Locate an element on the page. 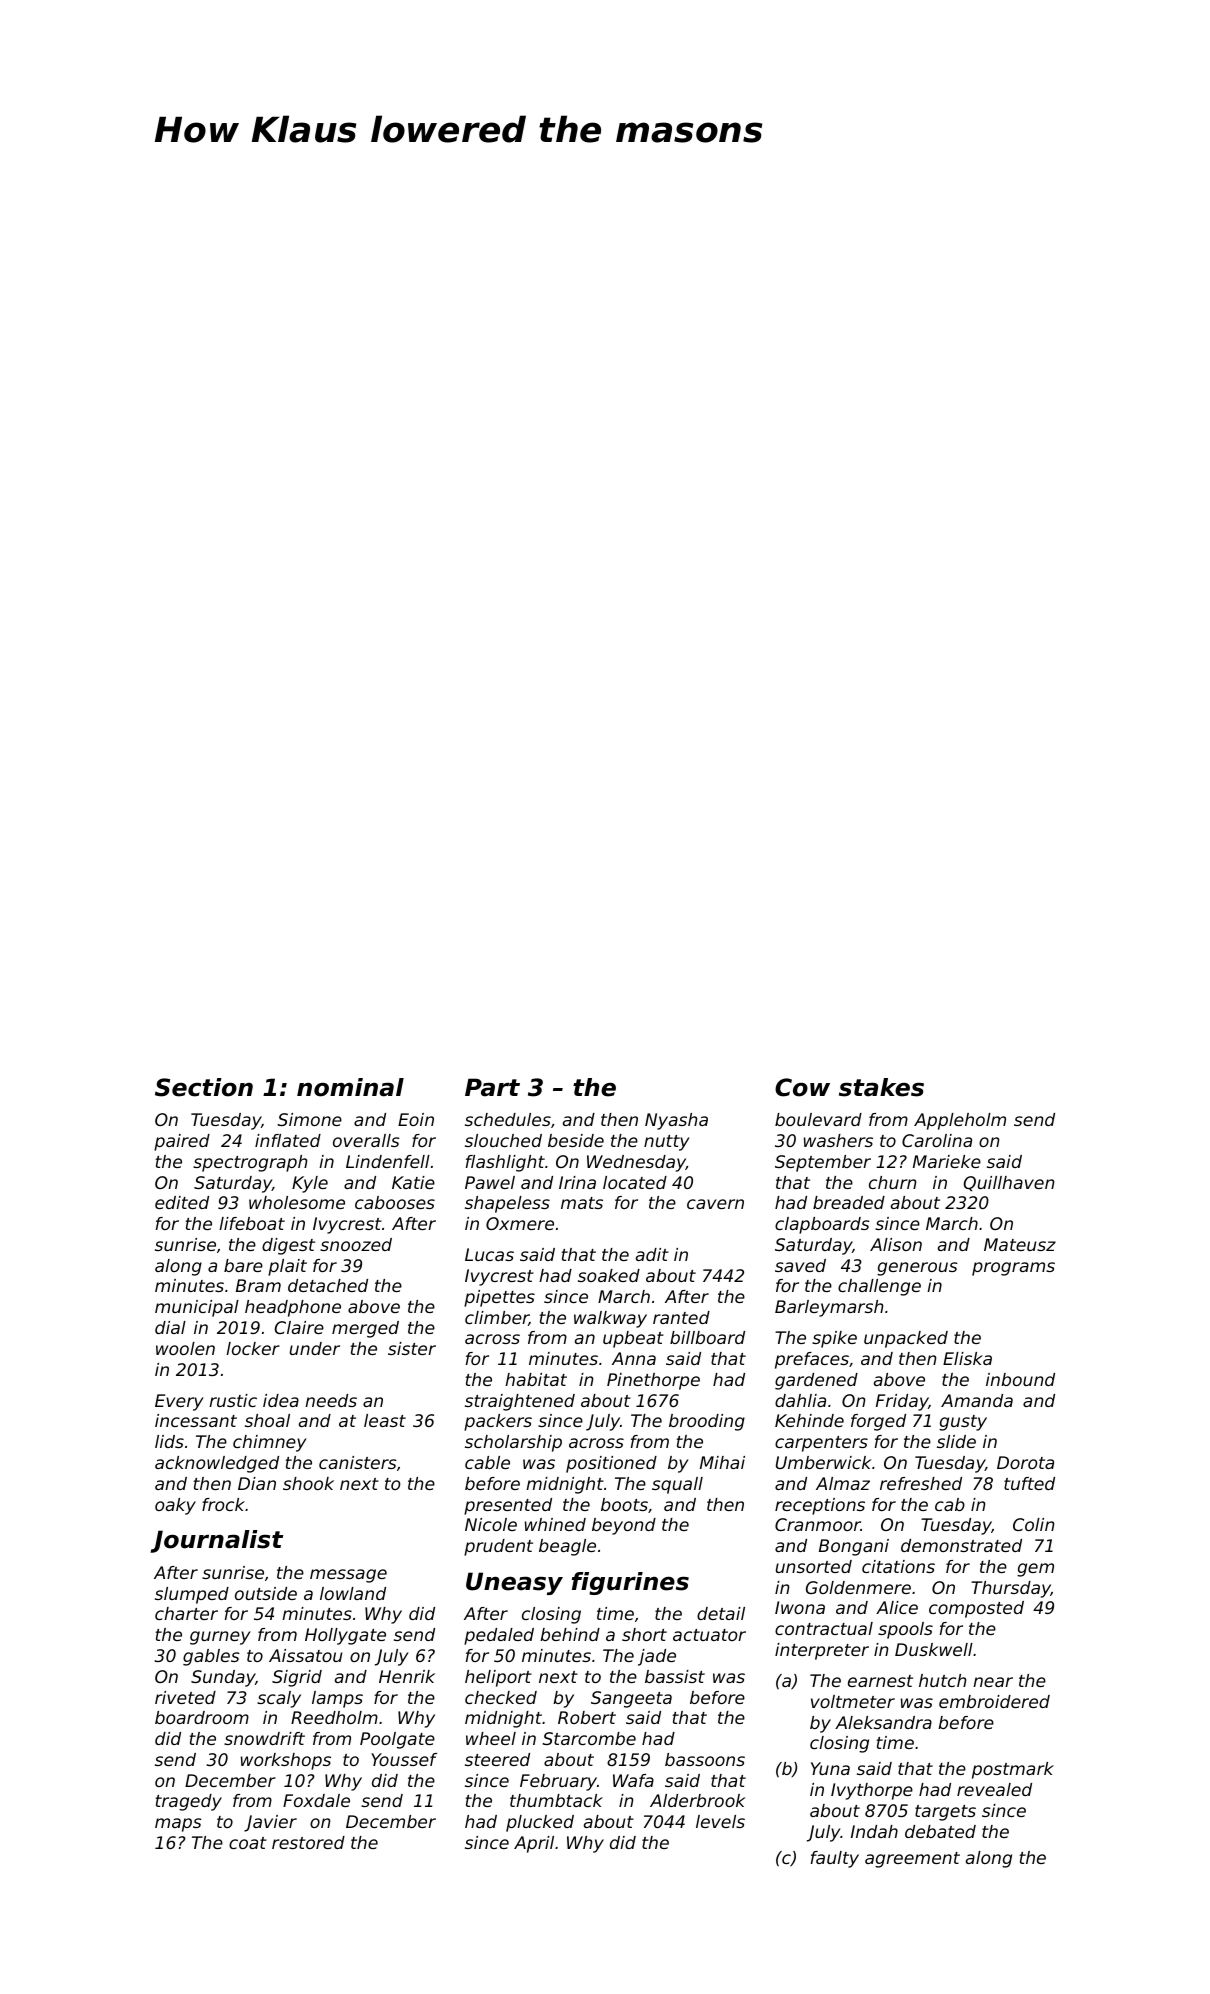  Nyasha is located at coordinates (676, 1121).
